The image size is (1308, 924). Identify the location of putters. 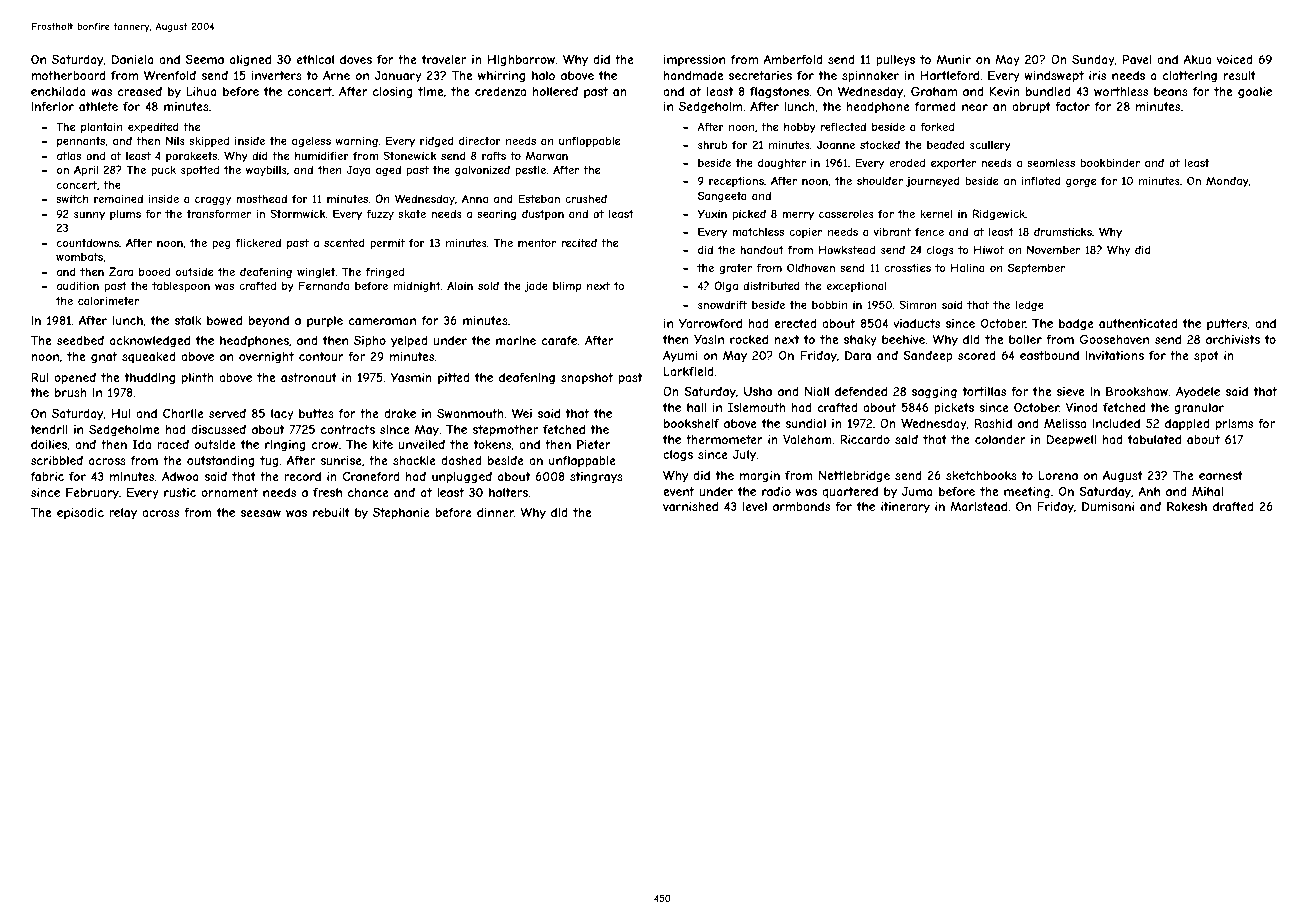
(1227, 325).
